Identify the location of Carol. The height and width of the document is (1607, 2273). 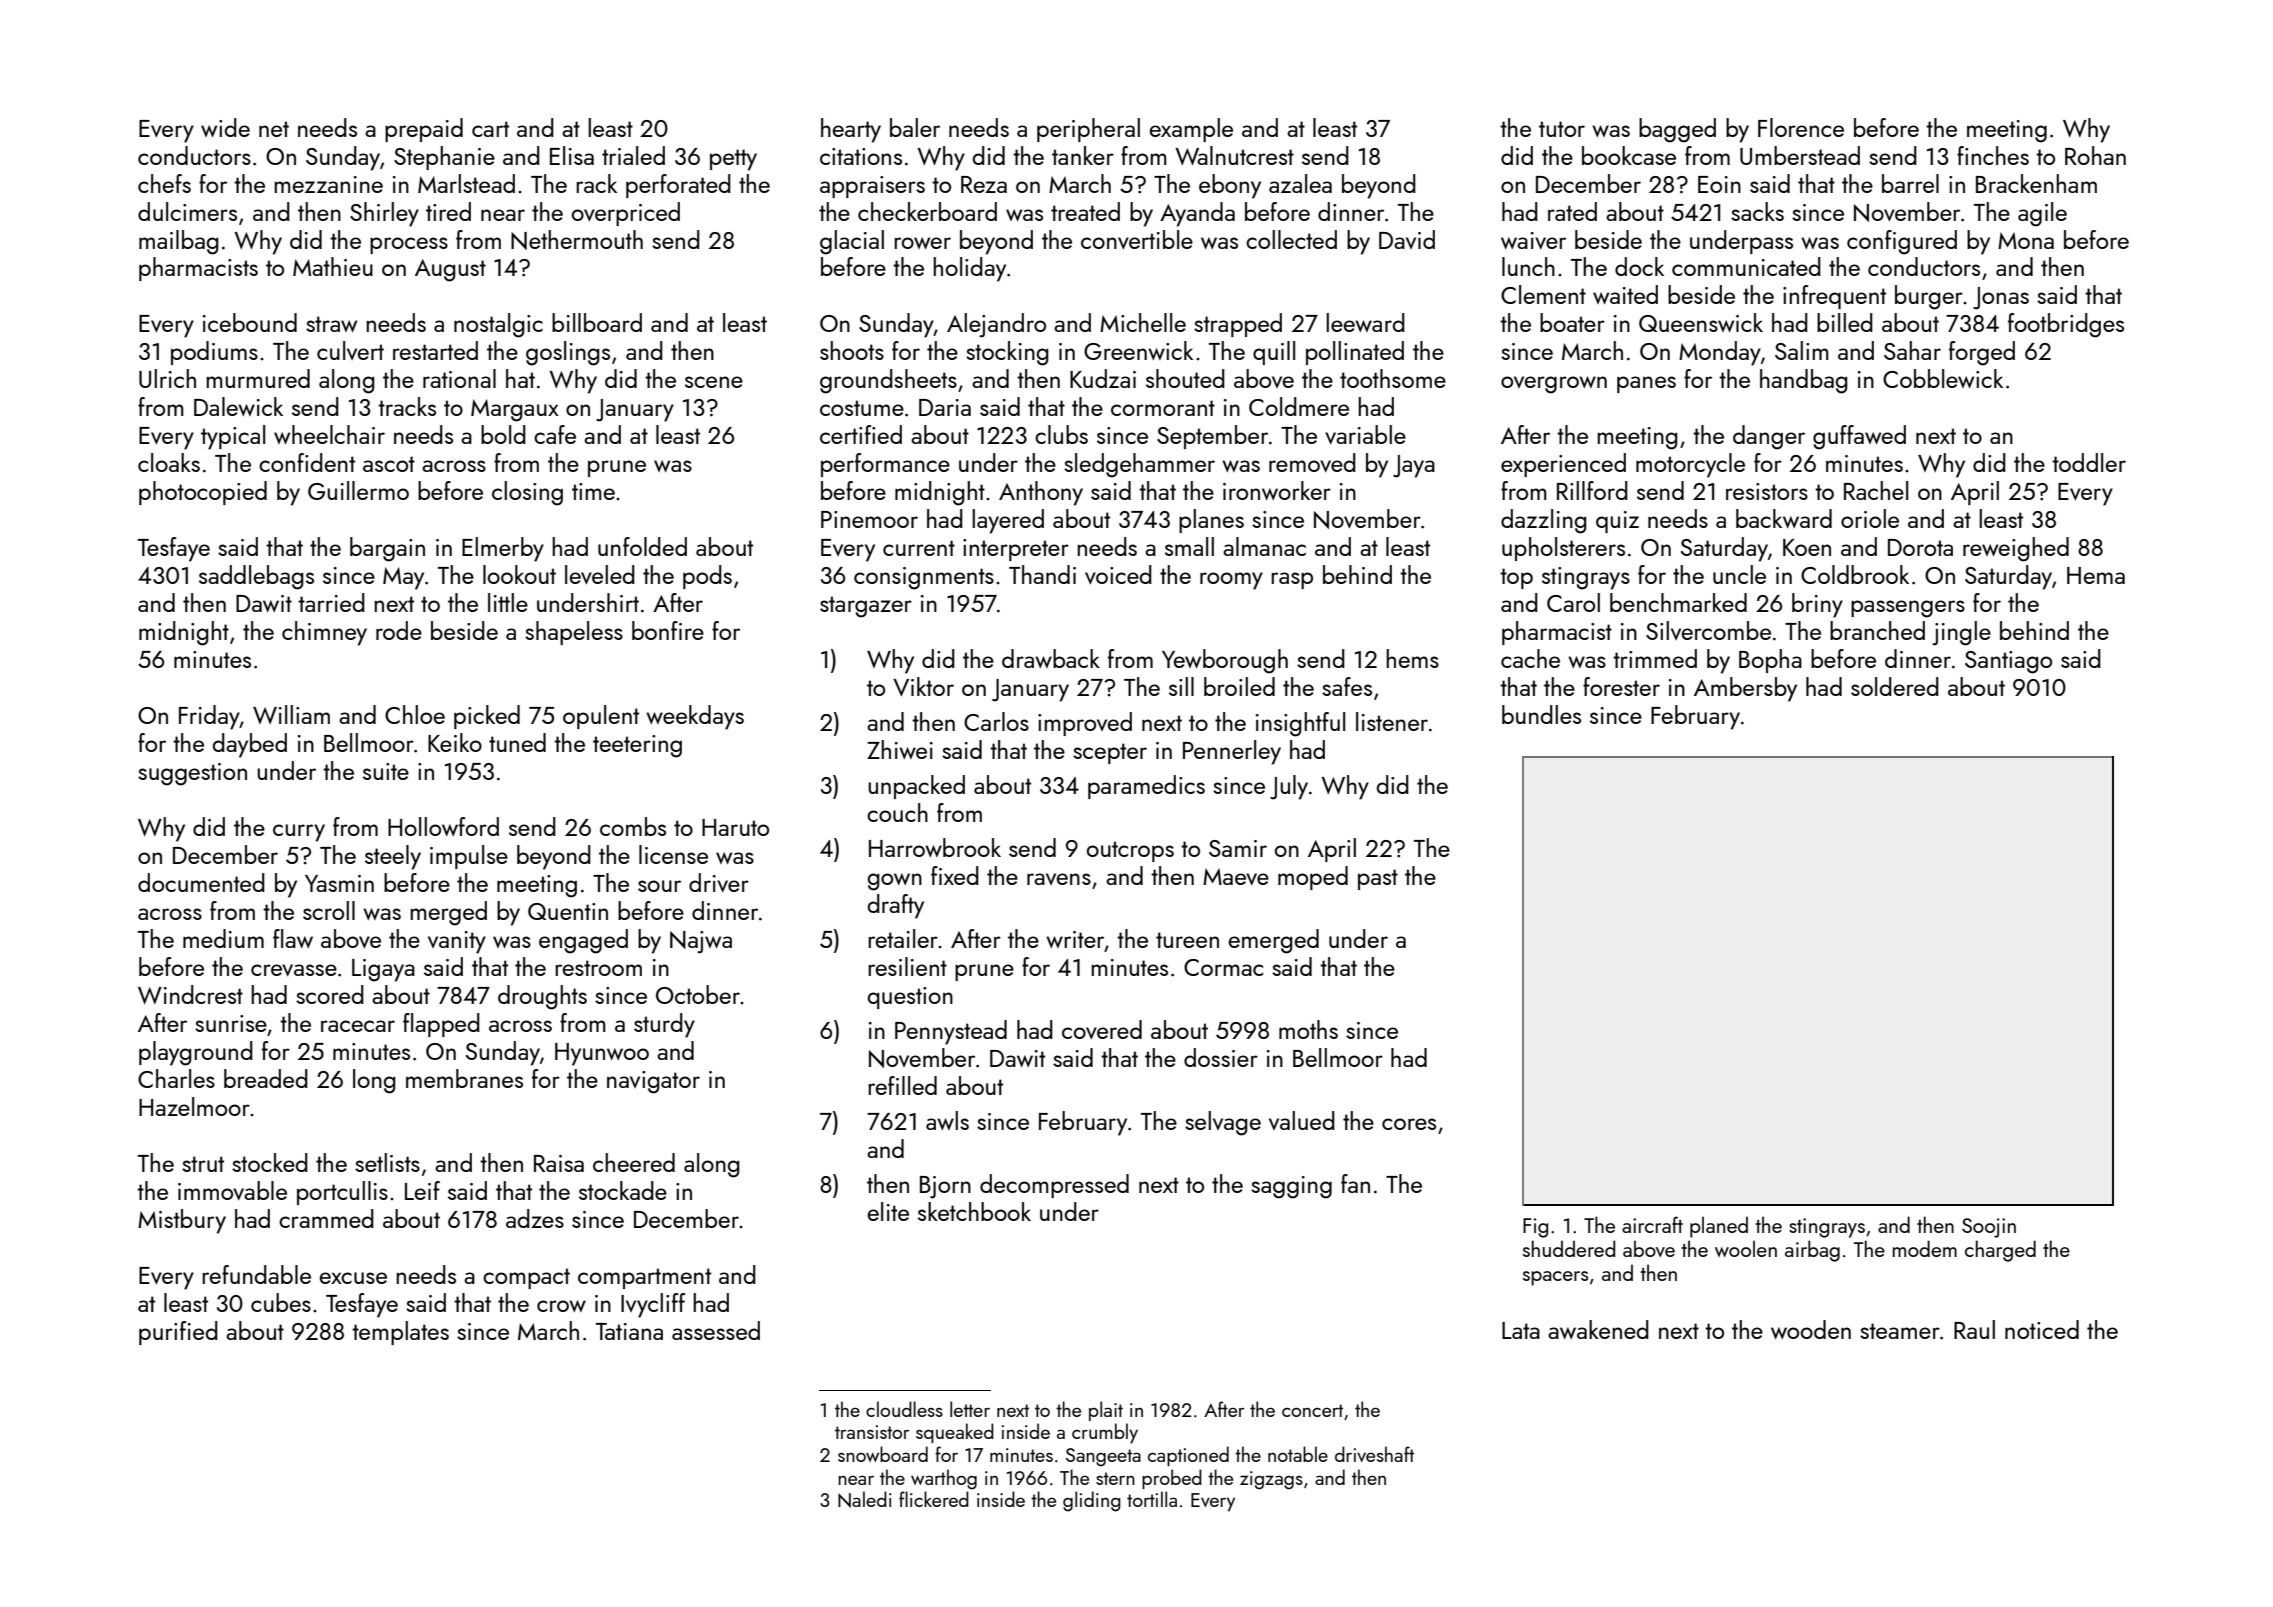
(1573, 602).
